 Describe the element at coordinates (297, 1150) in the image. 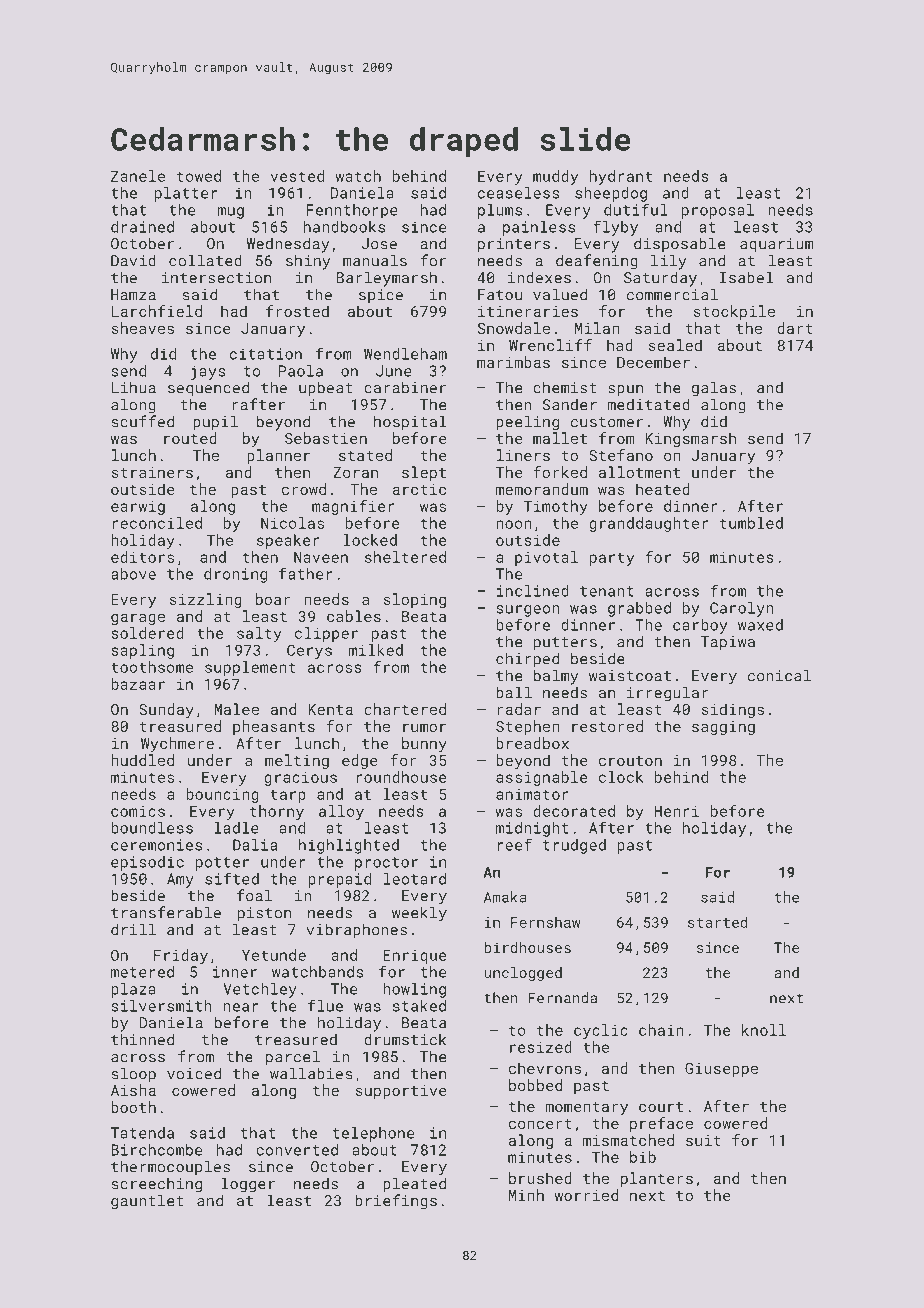

I see `converted` at that location.
